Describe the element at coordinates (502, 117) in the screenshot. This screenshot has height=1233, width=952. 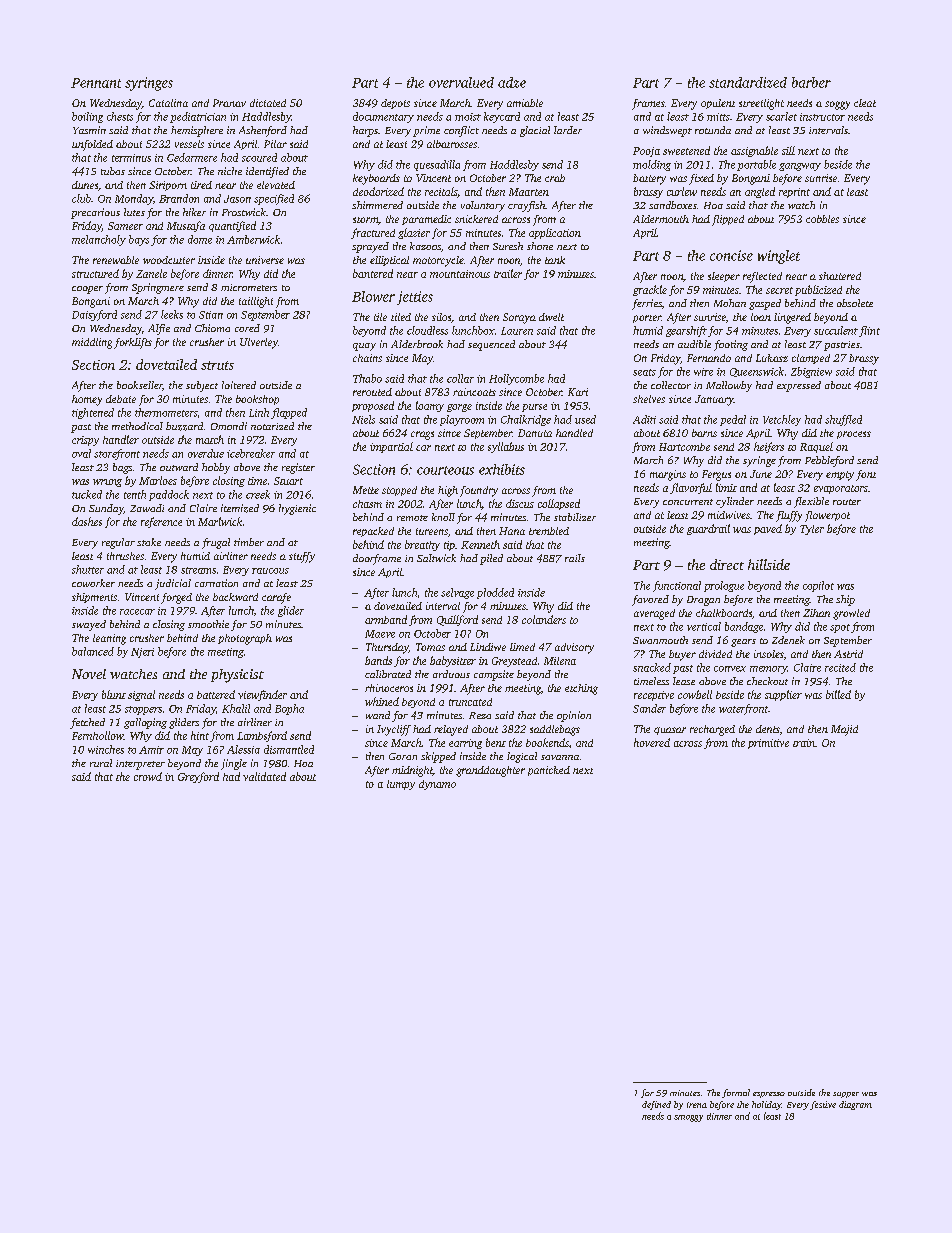
I see `keycard` at that location.
